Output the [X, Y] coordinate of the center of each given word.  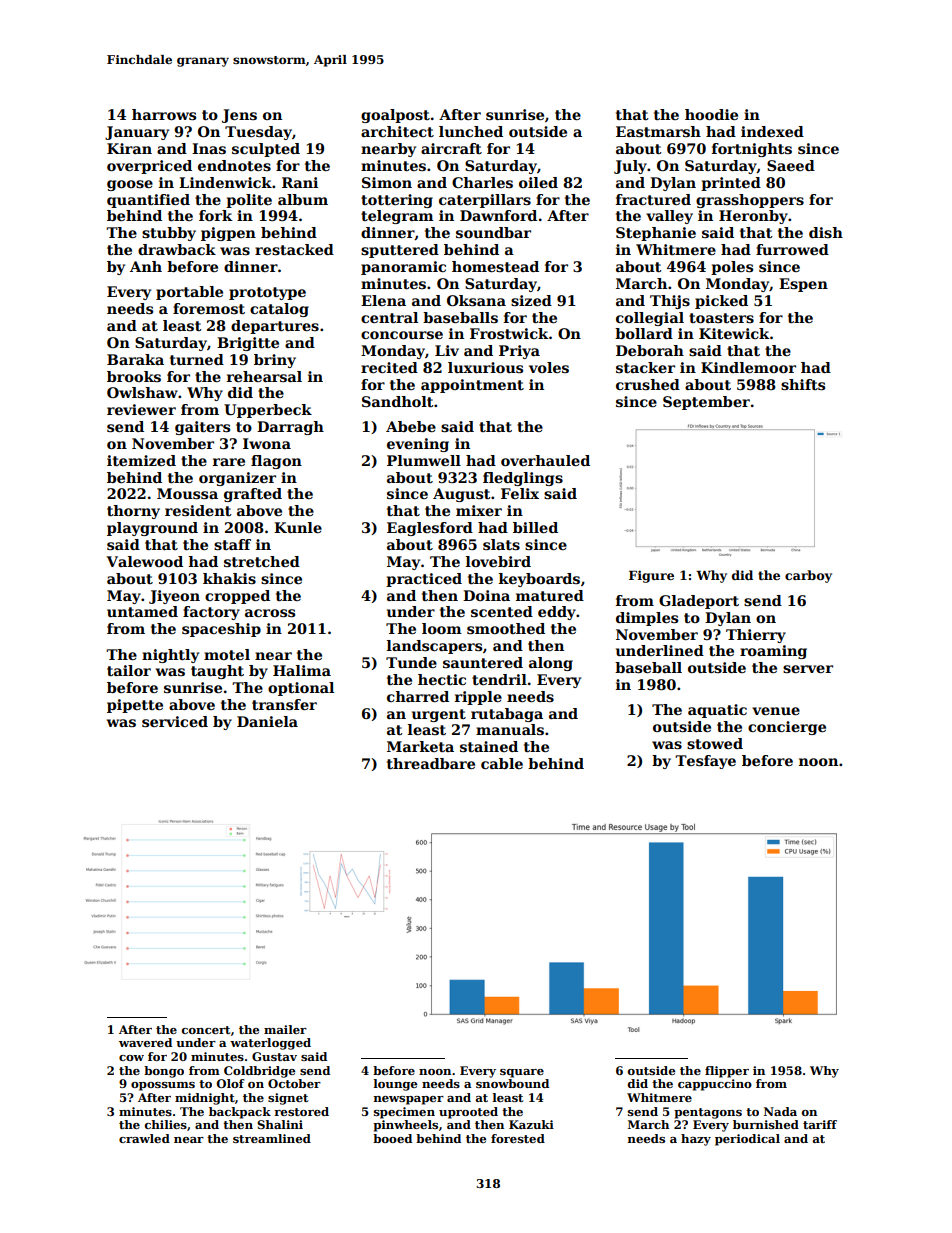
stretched [262, 561]
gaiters [202, 428]
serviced [175, 721]
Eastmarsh [658, 131]
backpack [240, 1113]
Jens [239, 116]
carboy [808, 576]
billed [535, 527]
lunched [471, 131]
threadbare [431, 763]
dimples [647, 619]
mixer [479, 510]
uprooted [468, 1113]
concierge [787, 728]
